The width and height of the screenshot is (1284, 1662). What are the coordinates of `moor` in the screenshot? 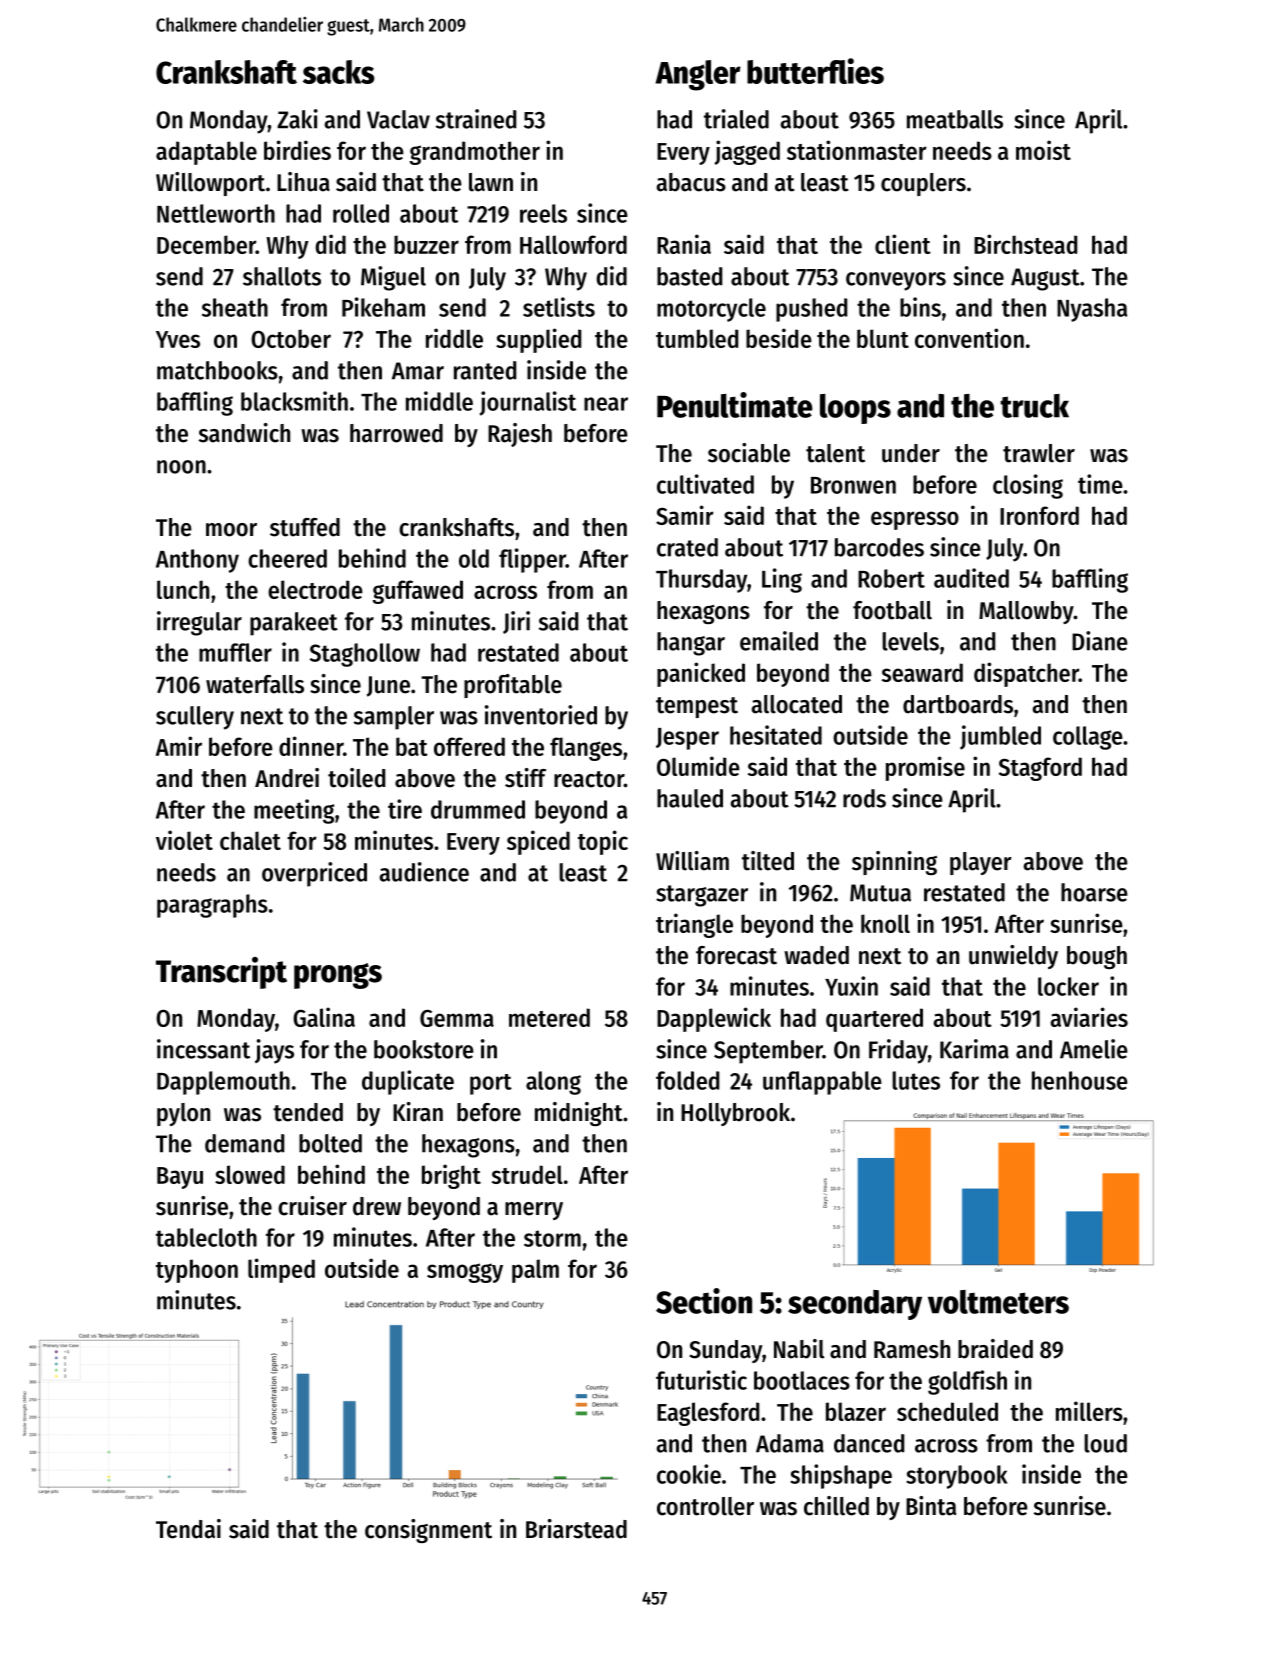 It's located at (231, 530).
